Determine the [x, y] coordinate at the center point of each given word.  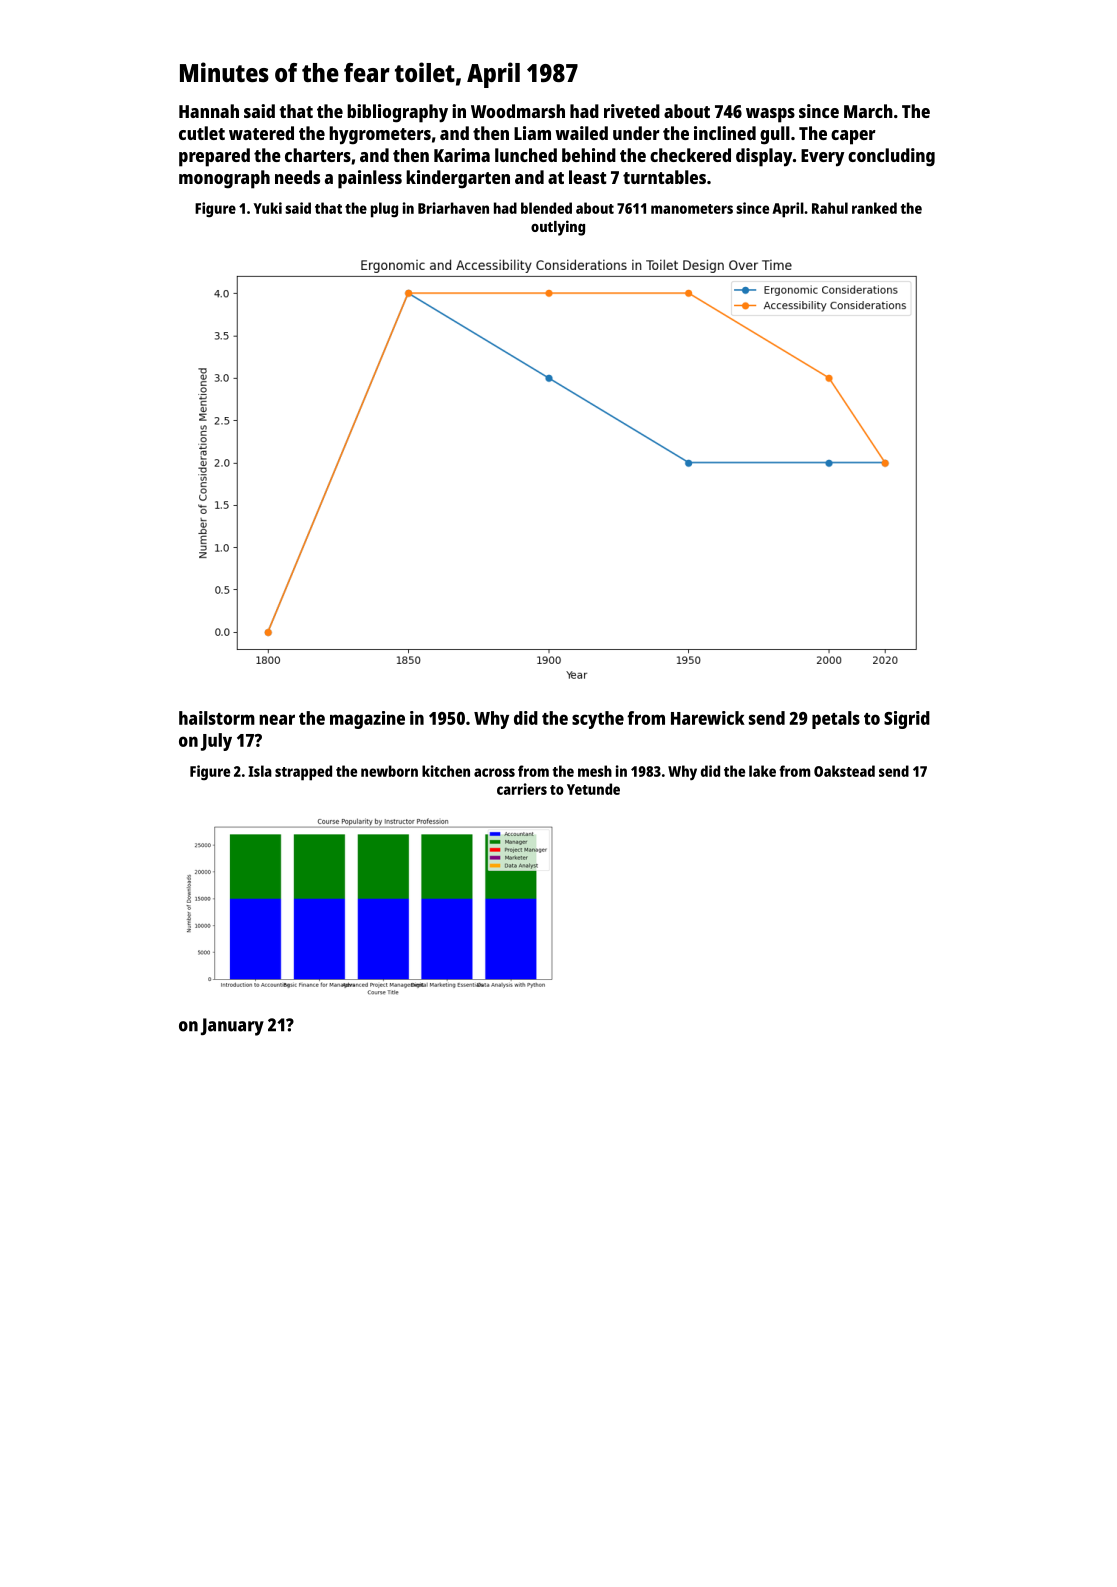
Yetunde [593, 789]
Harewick [708, 718]
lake [762, 771]
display [764, 157]
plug [384, 210]
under [636, 133]
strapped [303, 773]
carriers [522, 789]
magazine [367, 720]
